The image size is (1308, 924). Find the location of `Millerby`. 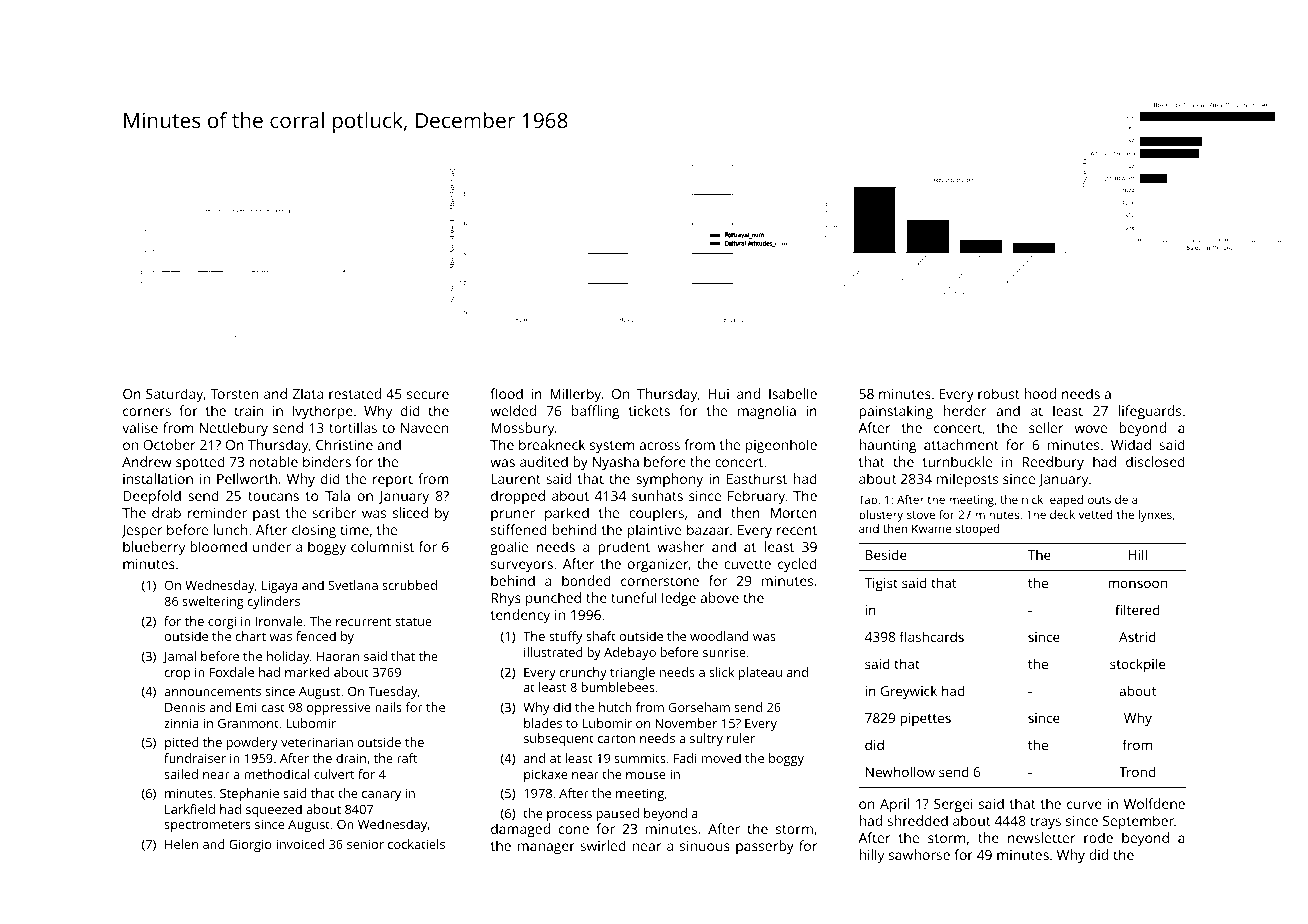

Millerby is located at coordinates (575, 395).
